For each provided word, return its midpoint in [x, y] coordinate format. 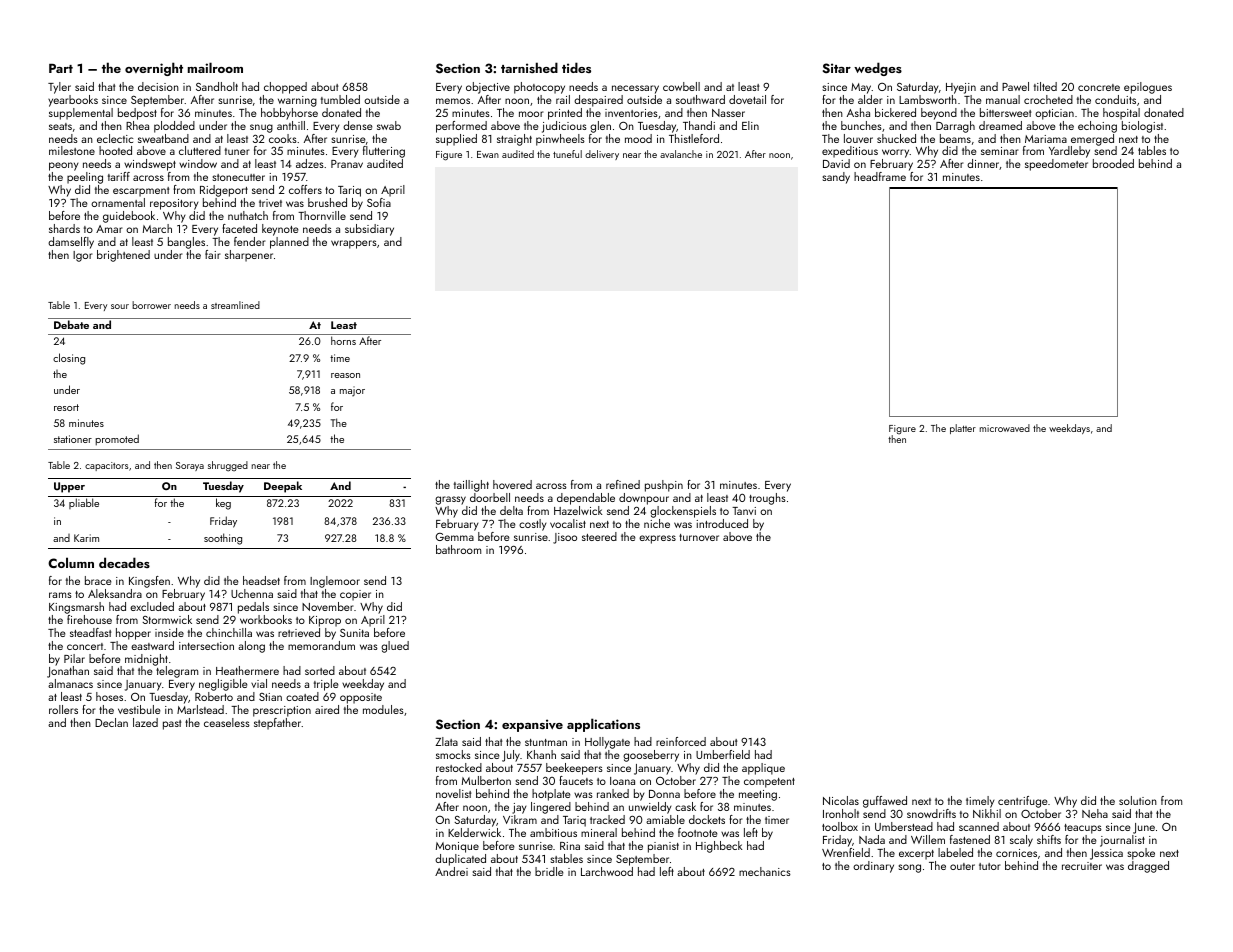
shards [64, 228]
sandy [836, 178]
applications [603, 725]
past [172, 725]
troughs [767, 499]
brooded [1113, 163]
